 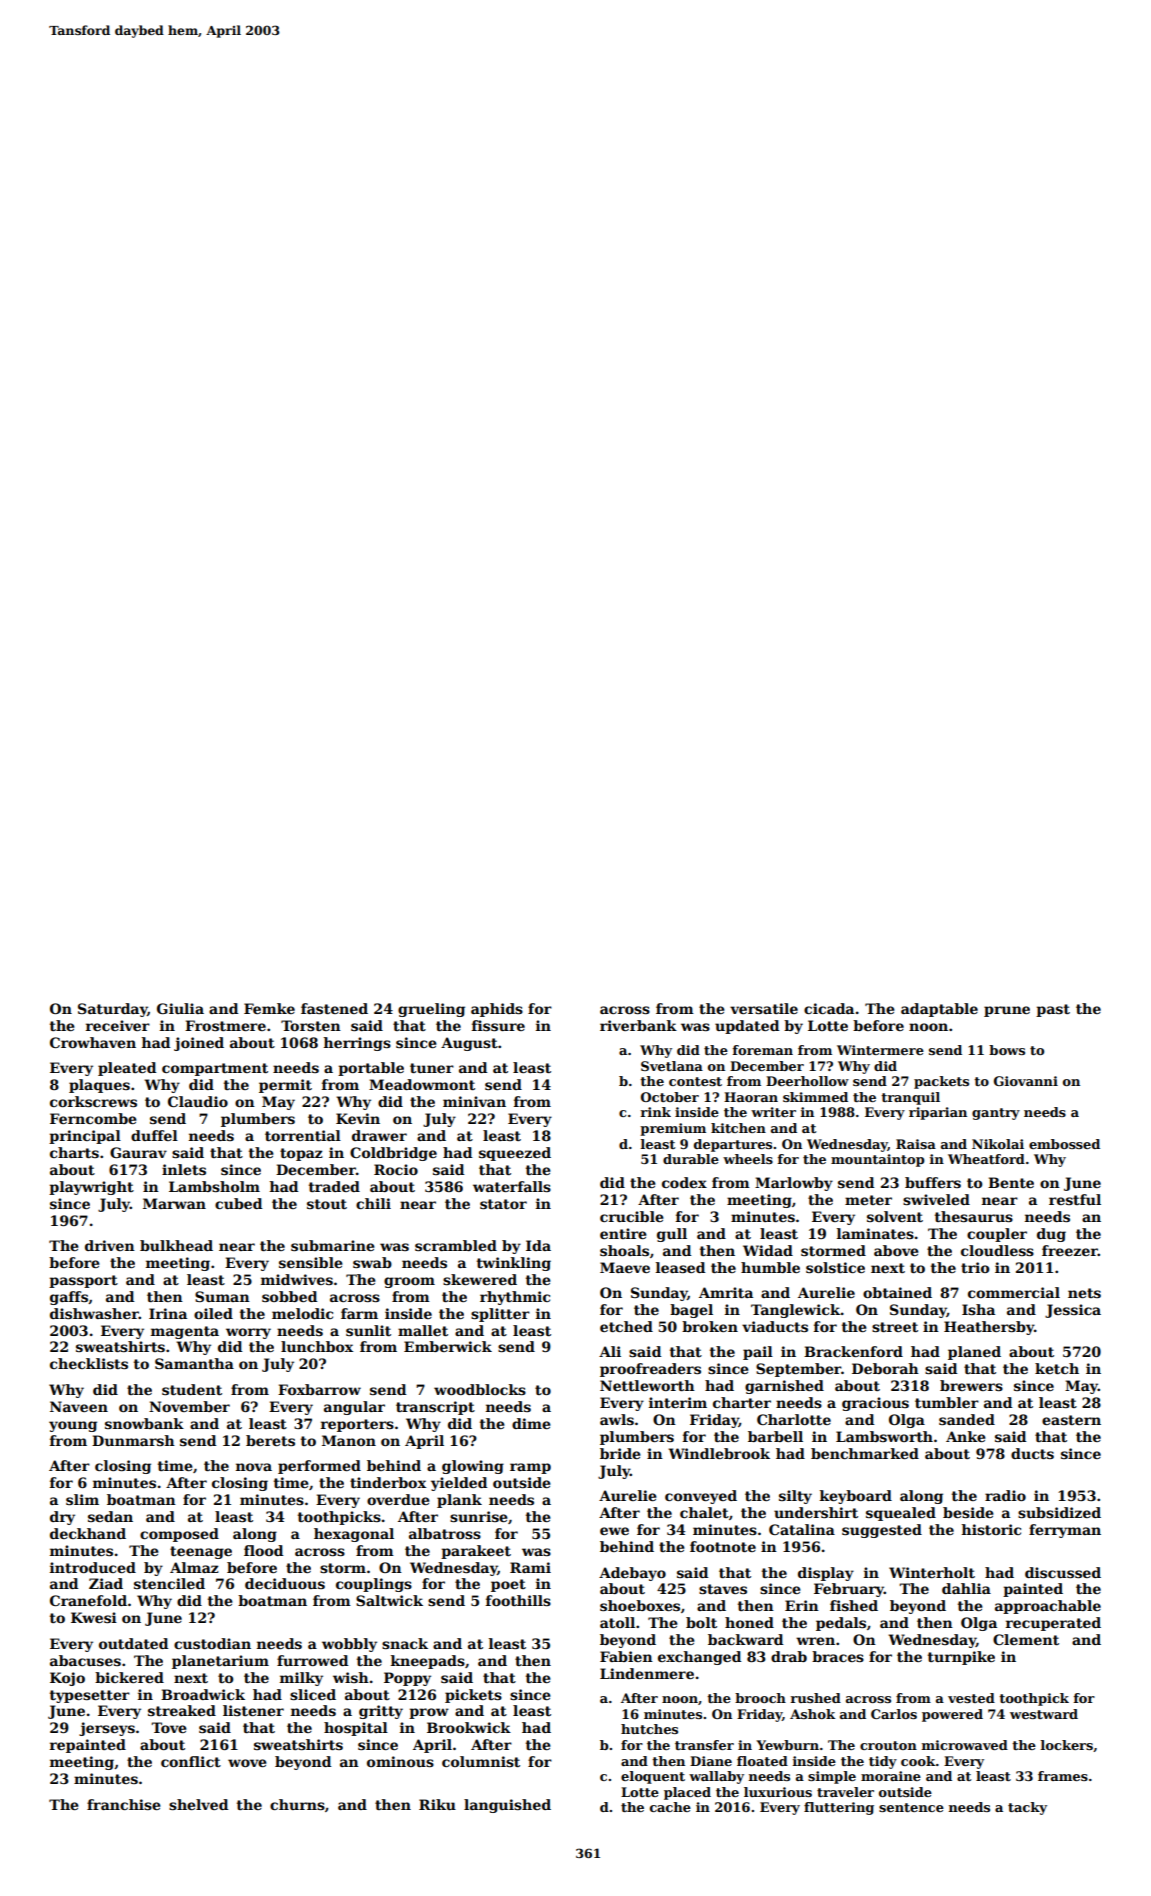 What do you see at coordinates (431, 1010) in the page?
I see `grueling` at bounding box center [431, 1010].
